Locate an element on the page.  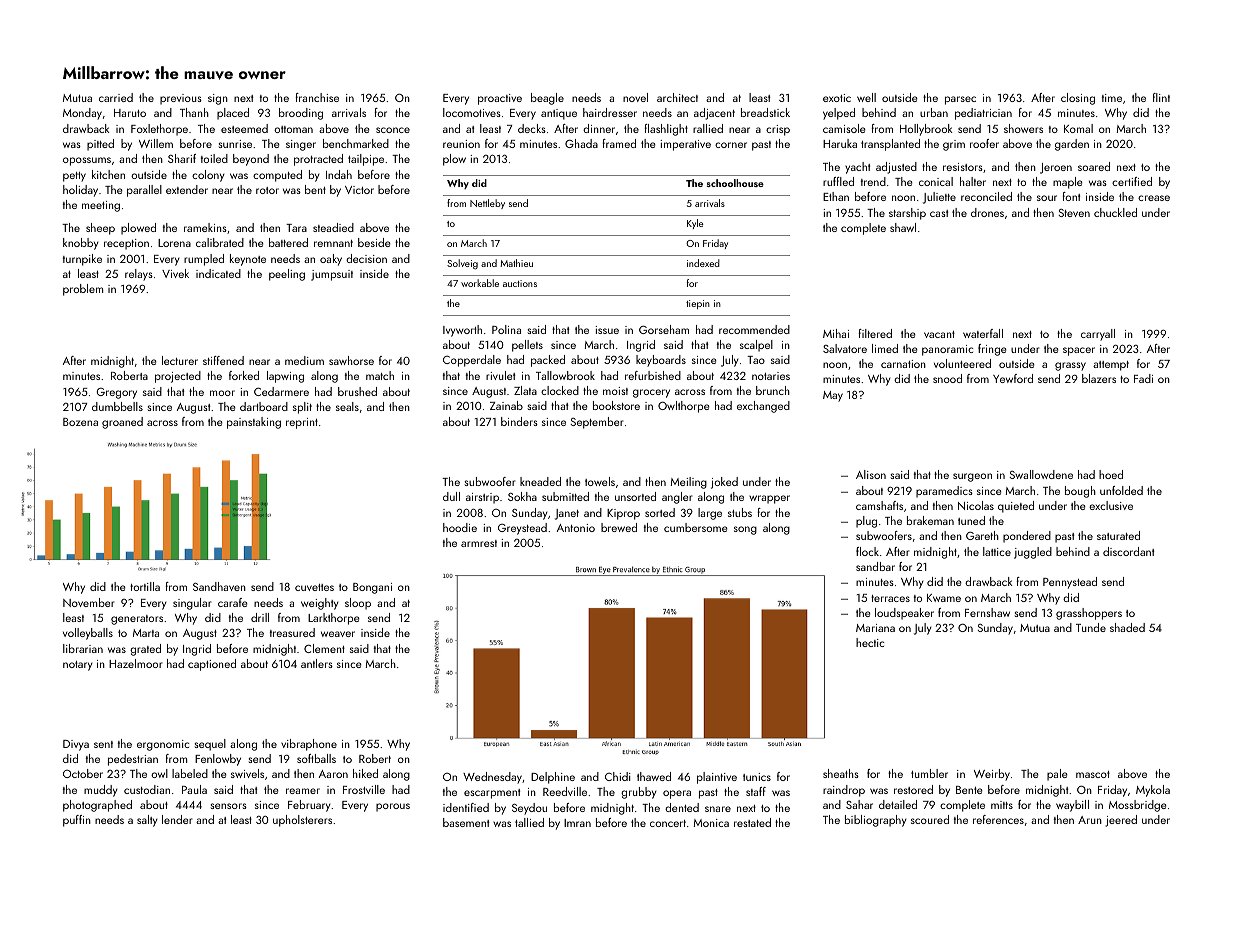
carnation is located at coordinates (903, 364).
